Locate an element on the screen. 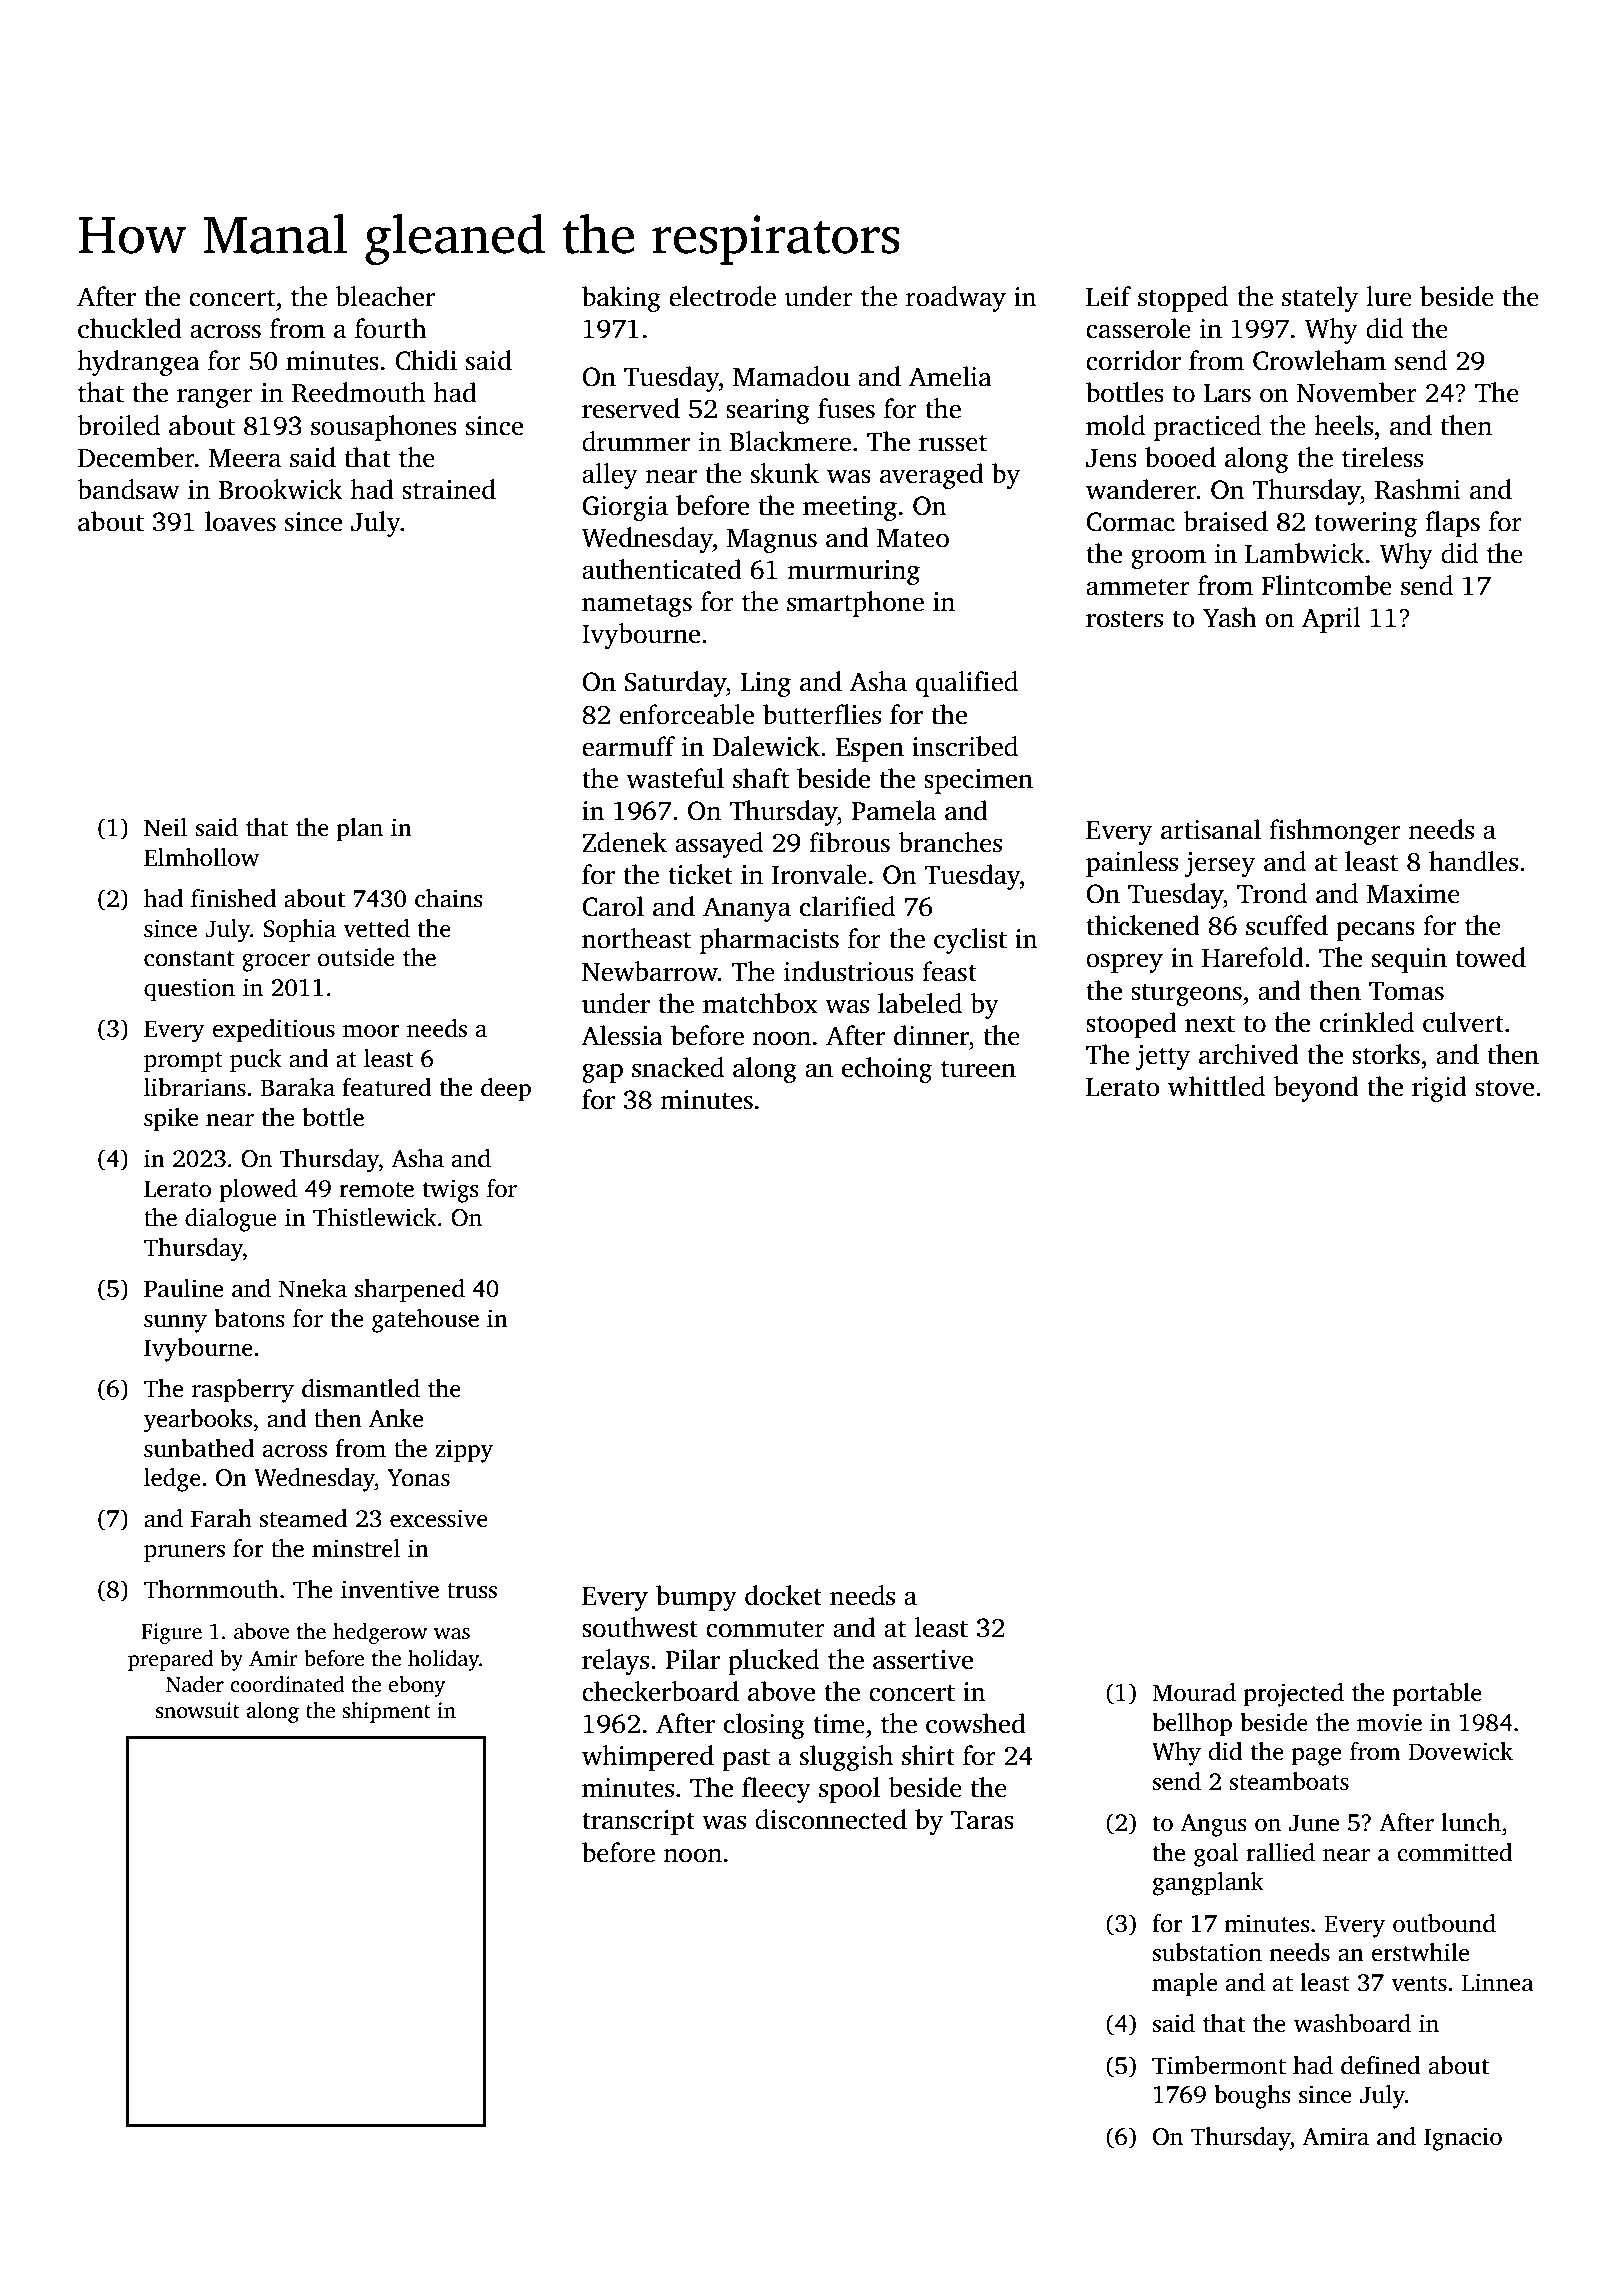  gatehouse is located at coordinates (425, 1321).
